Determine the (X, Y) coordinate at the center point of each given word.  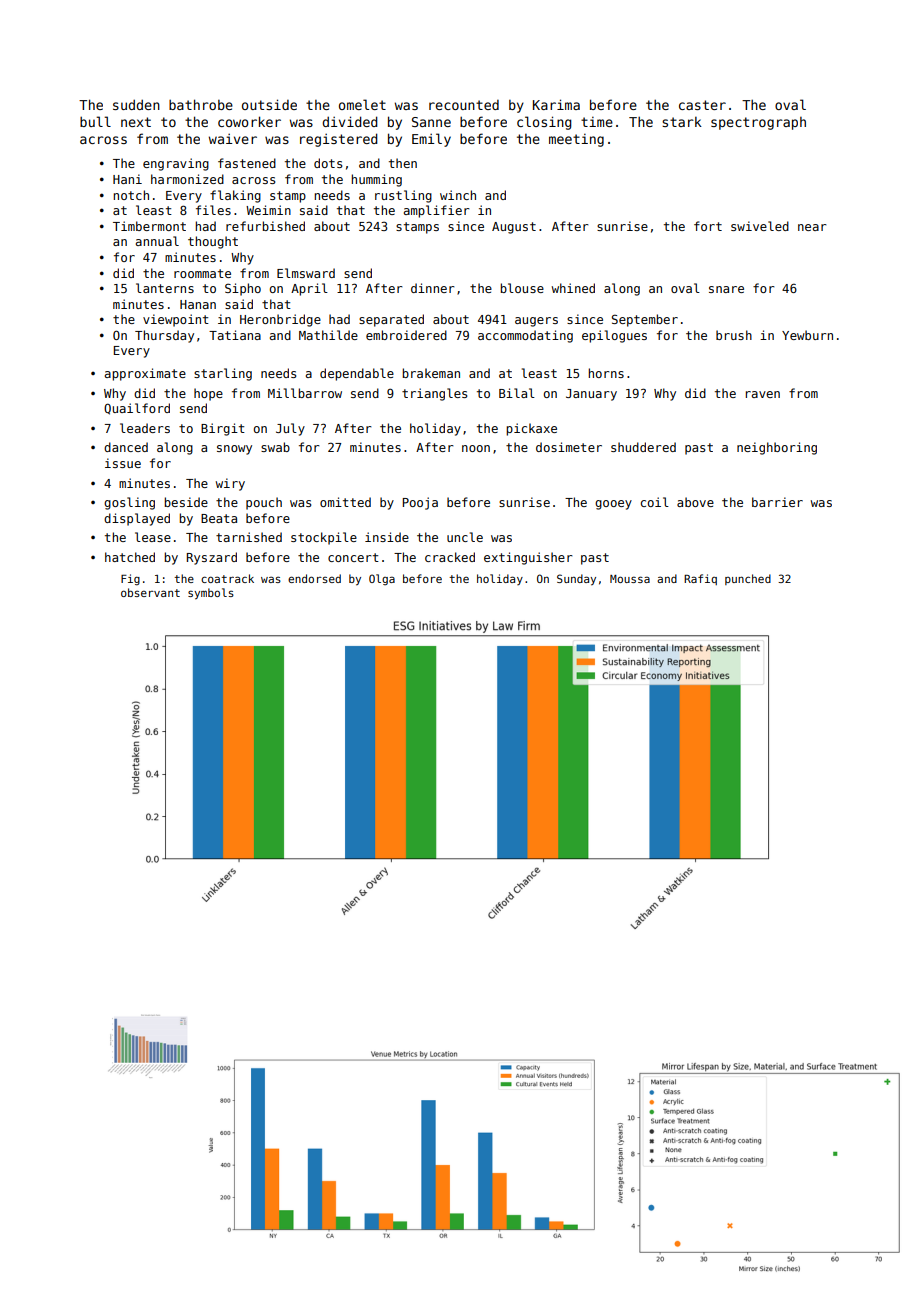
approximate (145, 374)
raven (763, 394)
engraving (176, 164)
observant (150, 592)
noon (476, 448)
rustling (403, 196)
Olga (382, 579)
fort (708, 226)
